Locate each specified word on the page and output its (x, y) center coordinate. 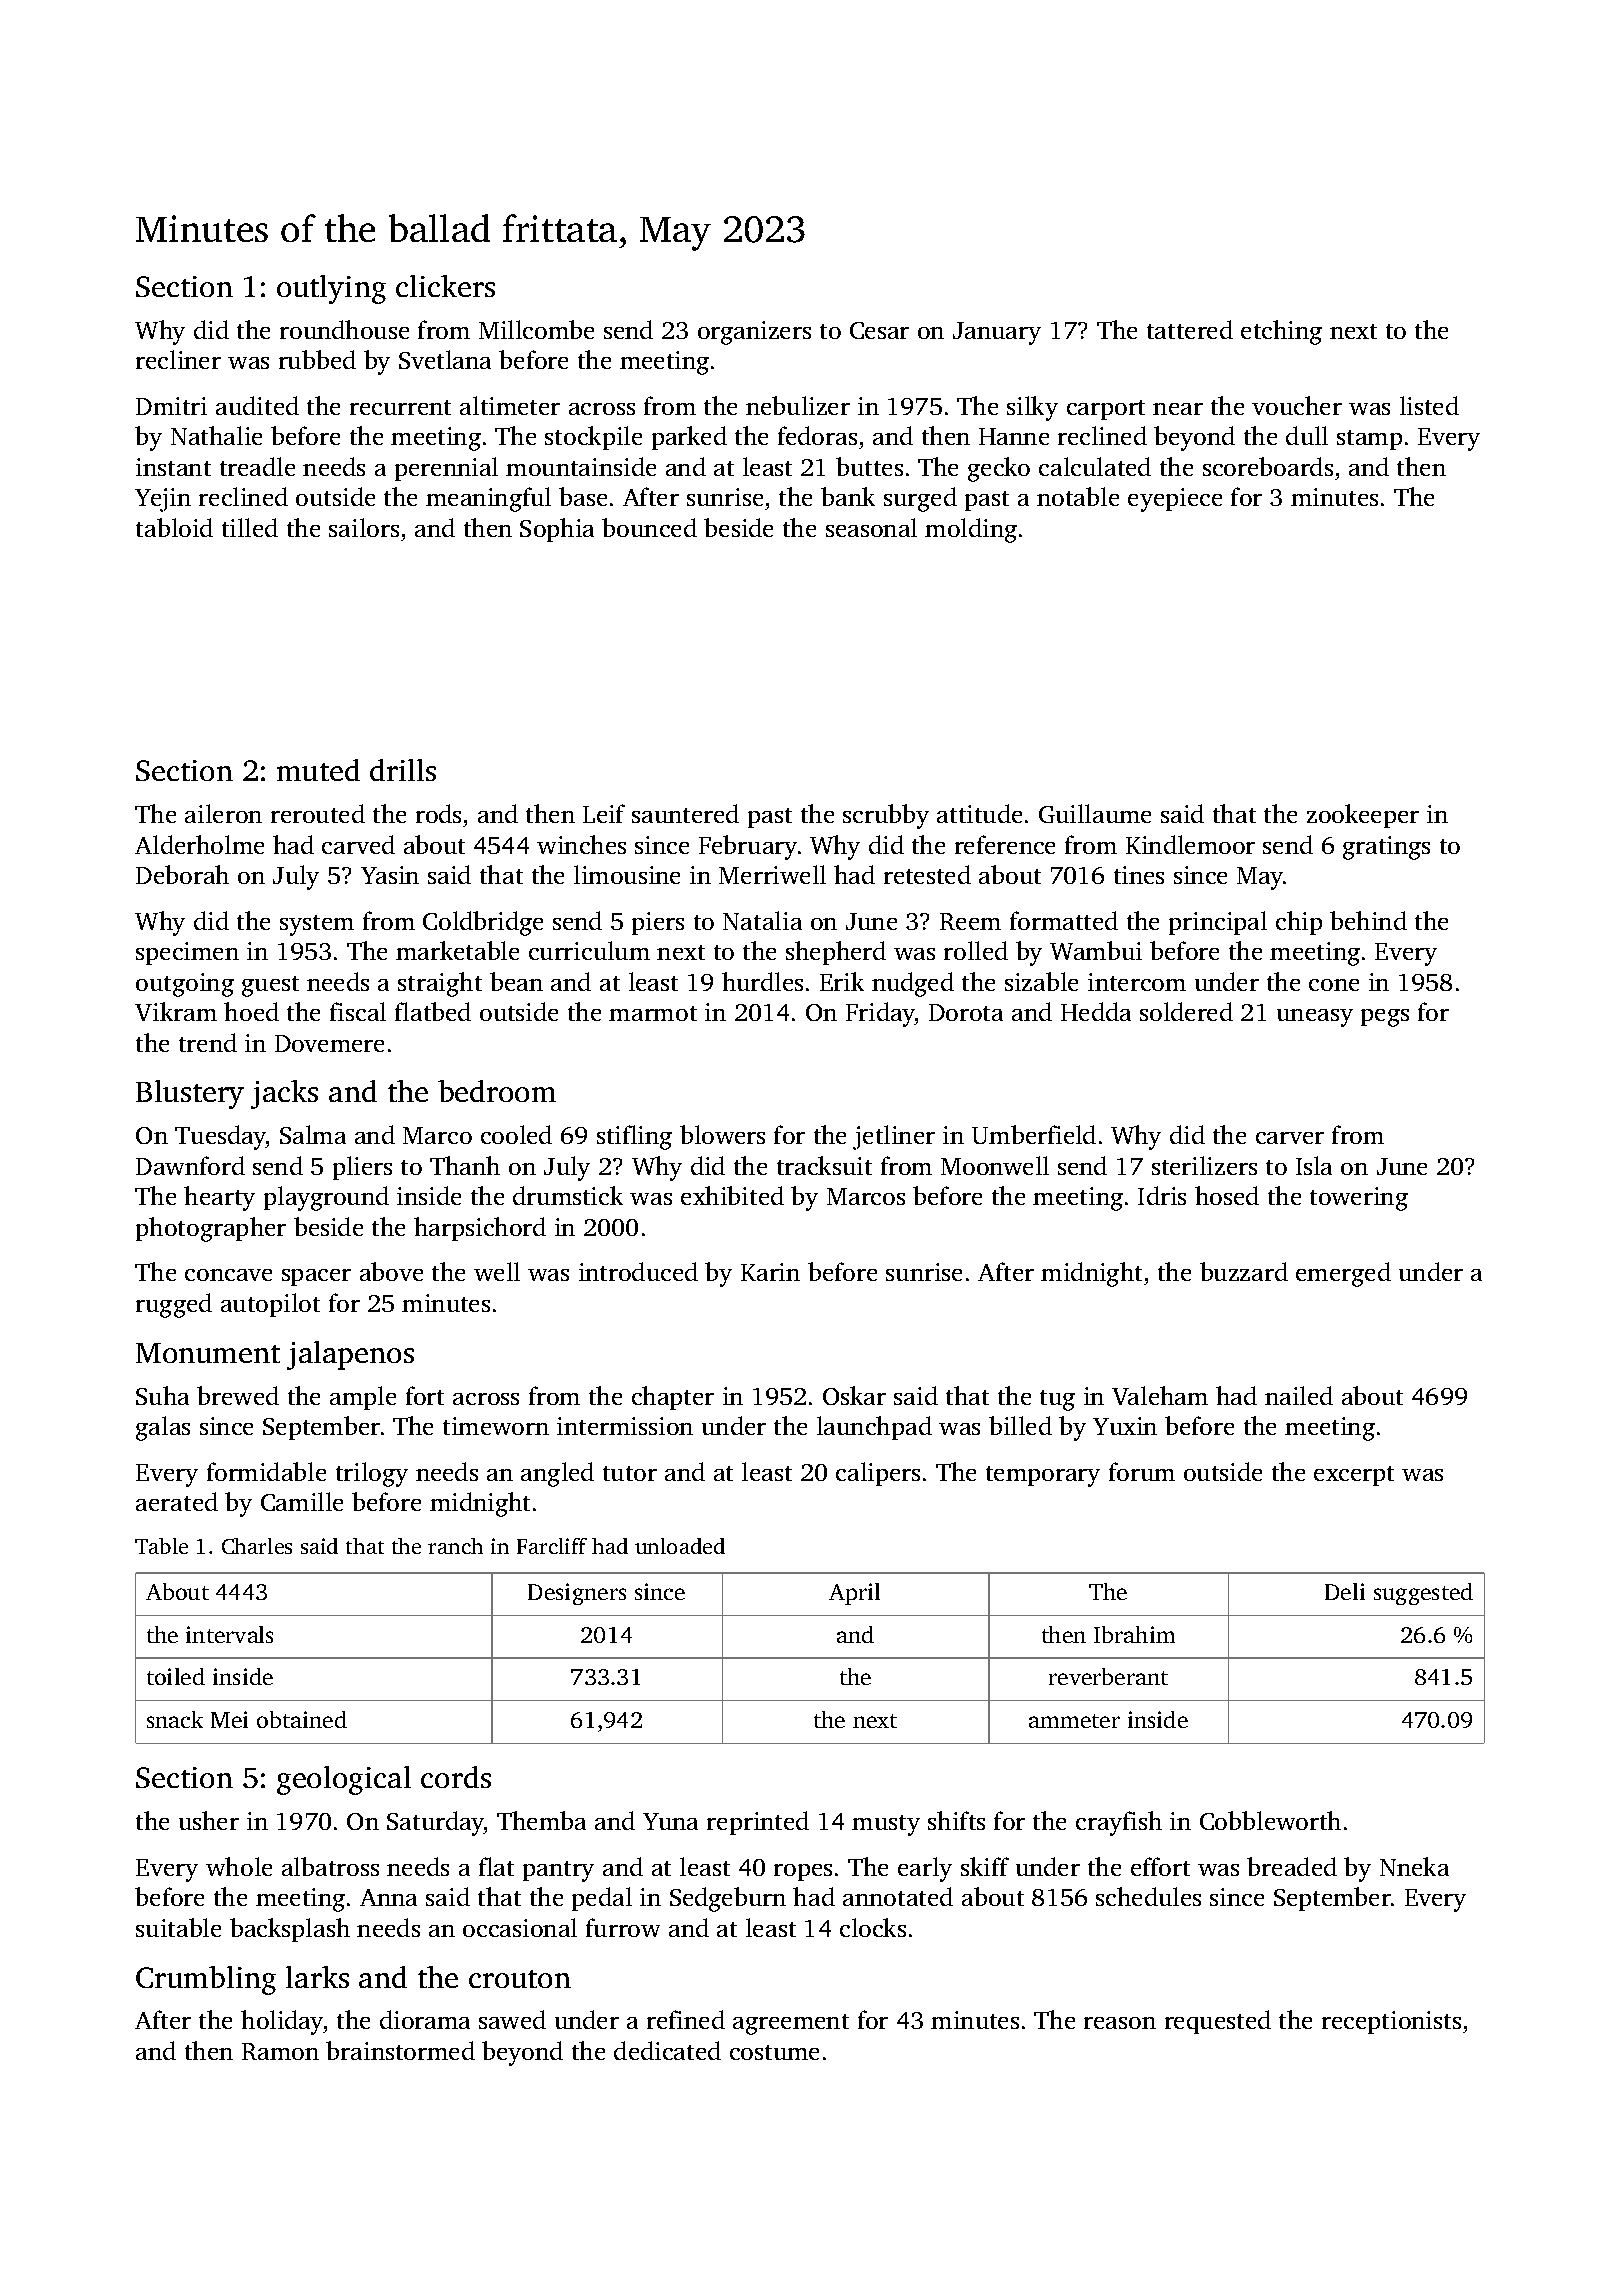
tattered (1190, 329)
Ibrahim (1134, 1634)
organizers (754, 333)
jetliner (894, 1137)
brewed (238, 1395)
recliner (178, 359)
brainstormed (400, 2050)
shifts (956, 1820)
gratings (1386, 848)
